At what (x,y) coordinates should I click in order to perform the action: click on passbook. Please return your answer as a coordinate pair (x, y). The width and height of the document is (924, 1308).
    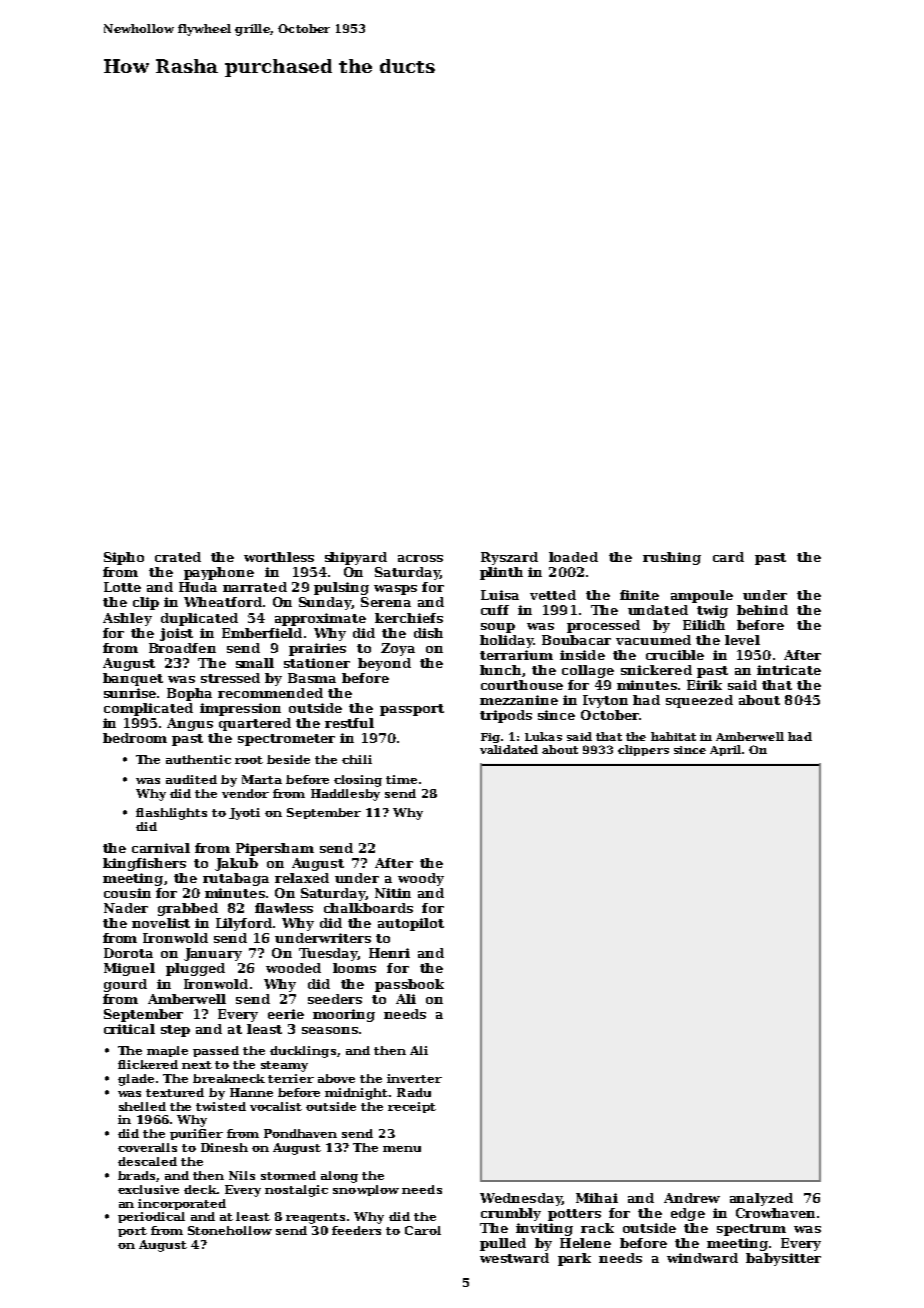
    Looking at the image, I should click on (409, 985).
